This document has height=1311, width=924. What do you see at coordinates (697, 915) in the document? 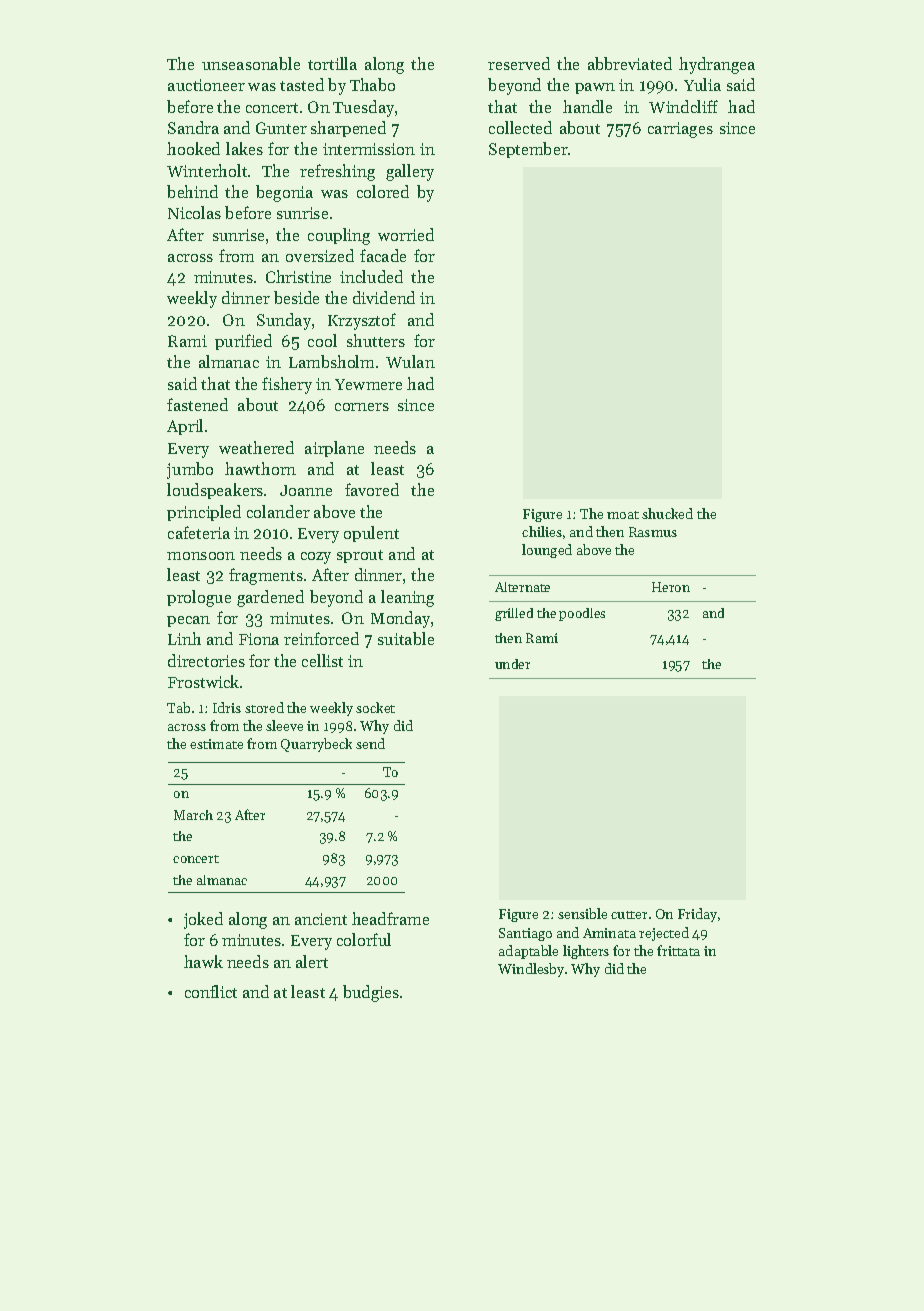
I see `Friday` at bounding box center [697, 915].
